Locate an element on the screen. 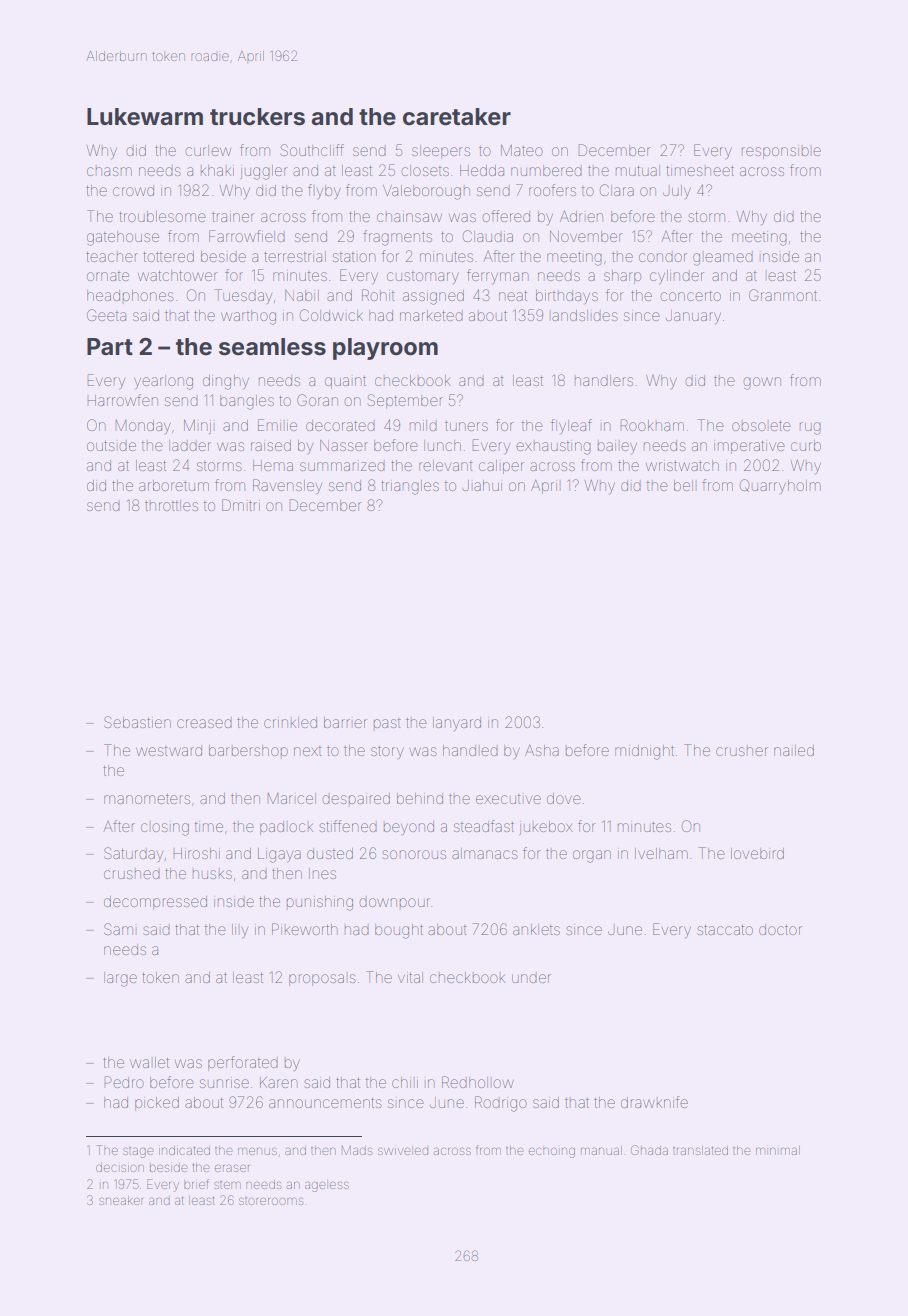 This screenshot has height=1316, width=908. crusher is located at coordinates (742, 751).
